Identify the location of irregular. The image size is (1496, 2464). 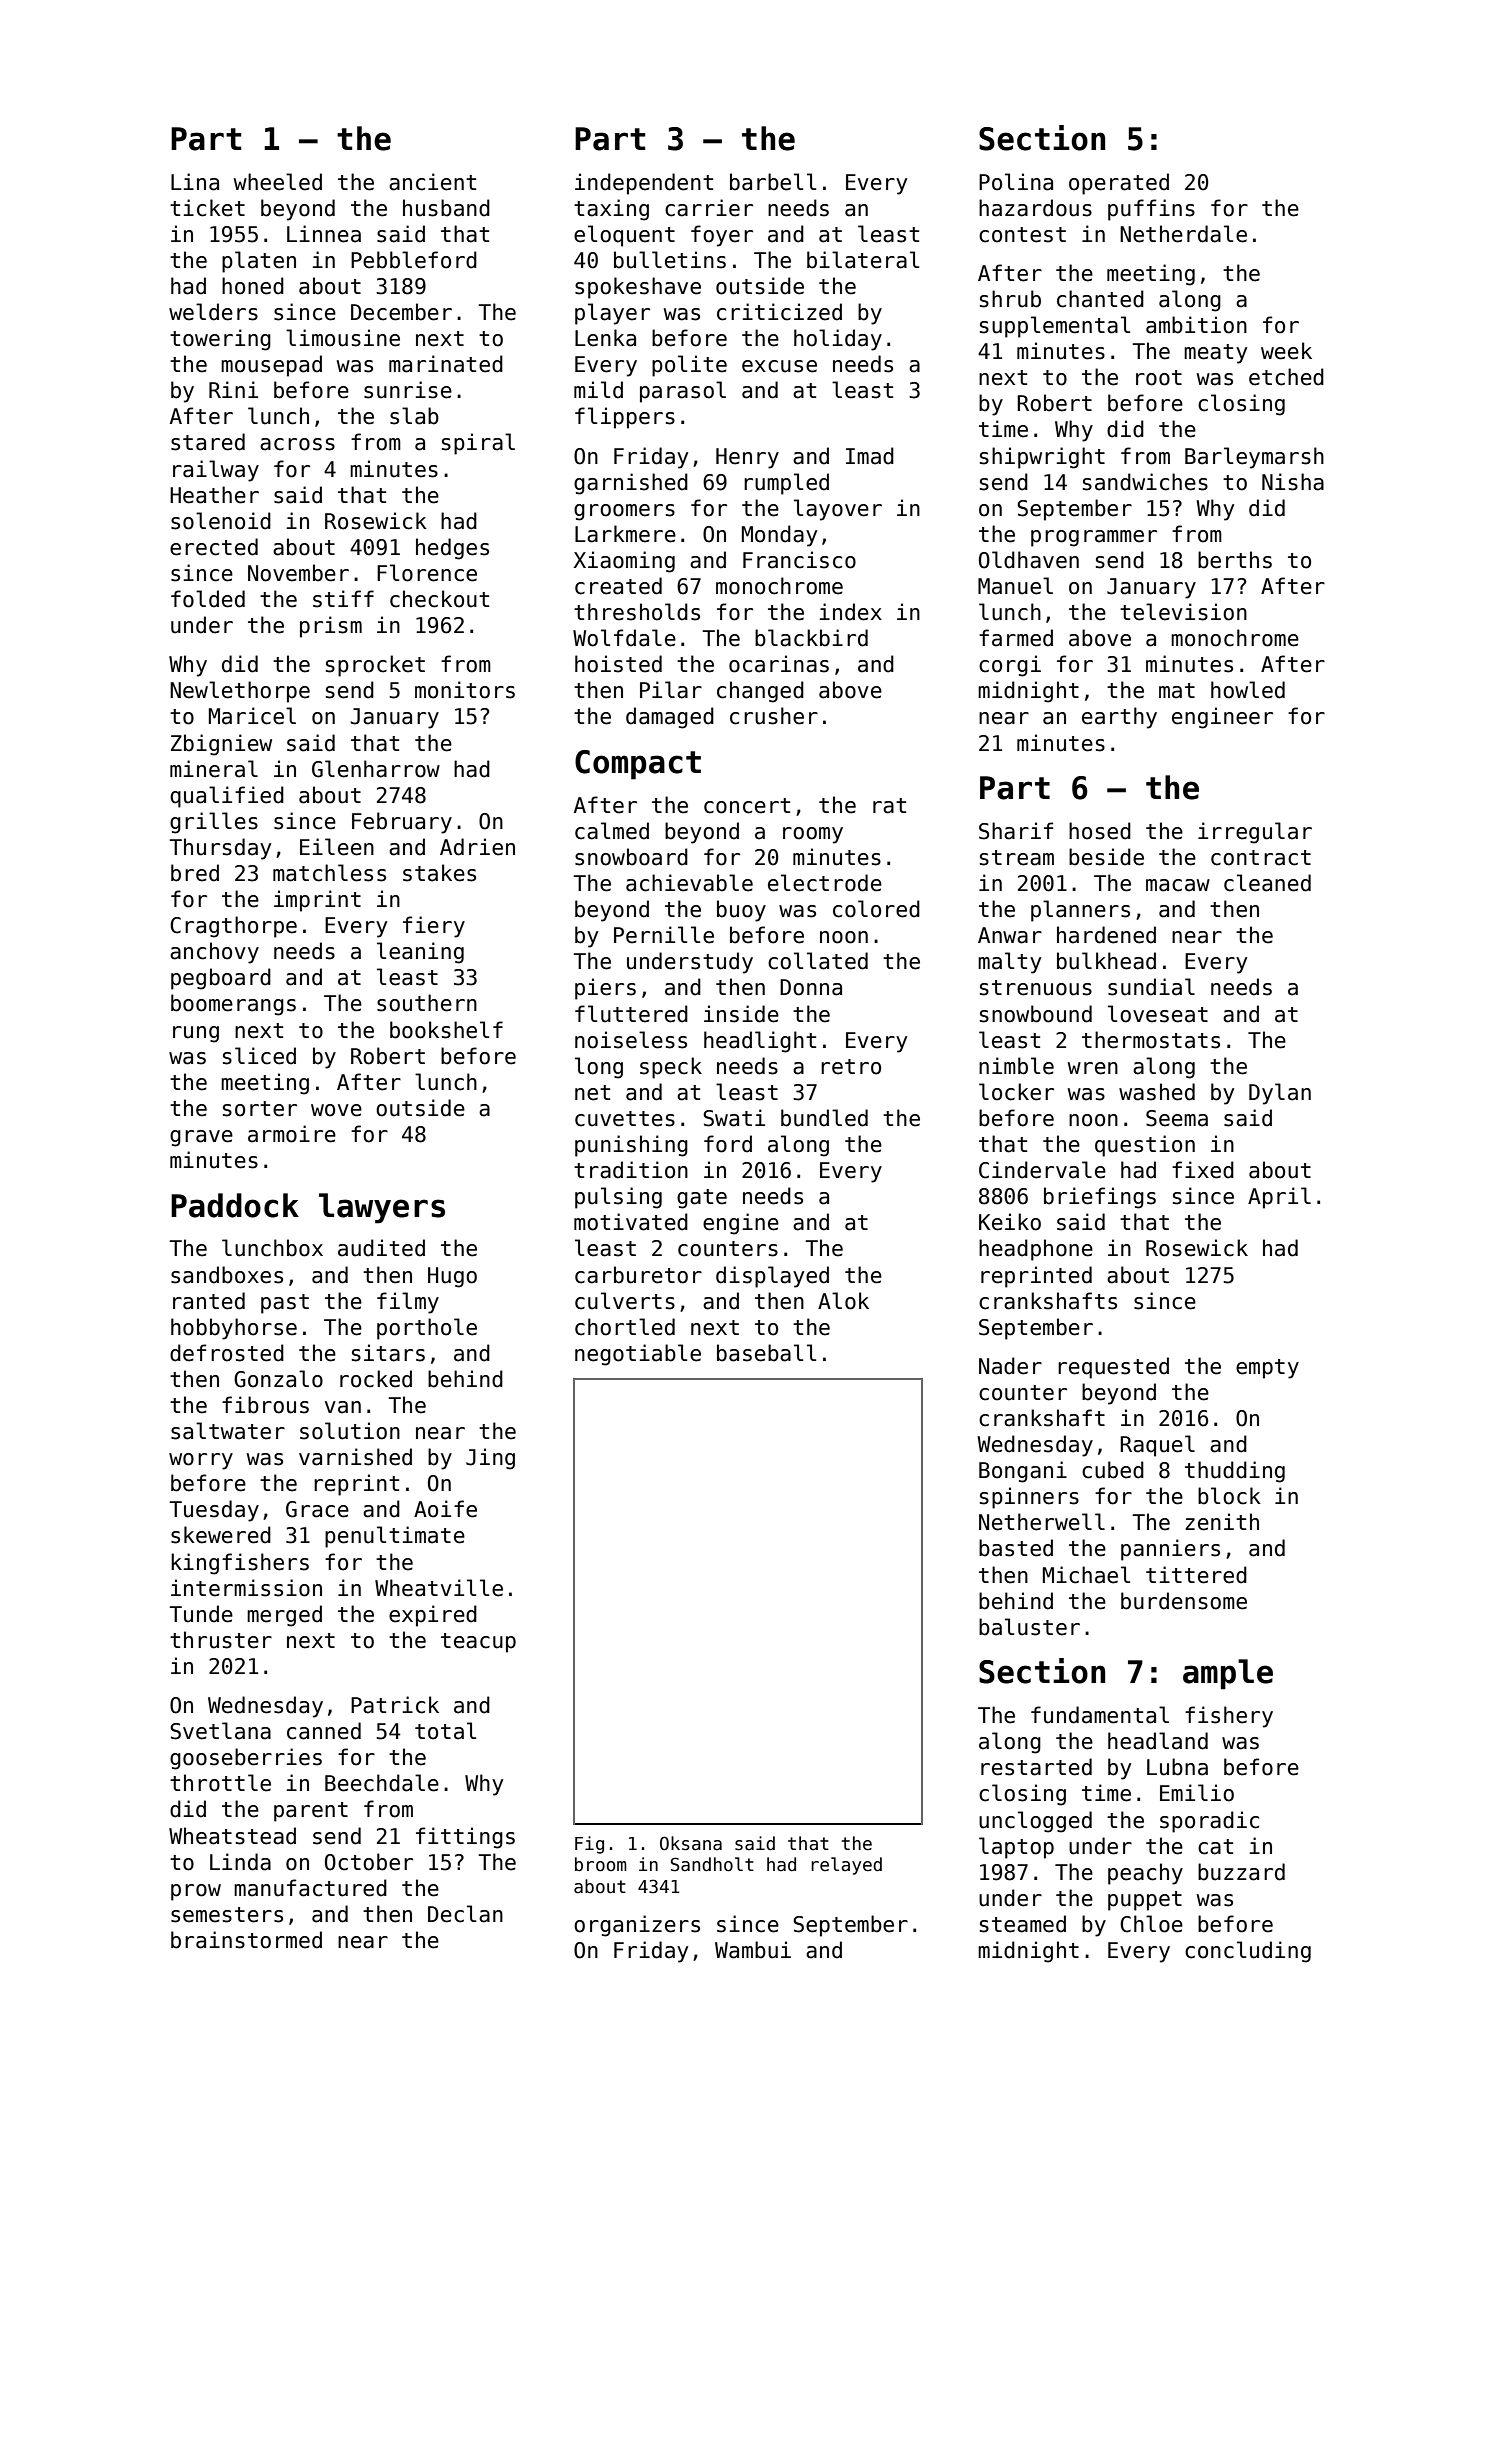
(1255, 833).
